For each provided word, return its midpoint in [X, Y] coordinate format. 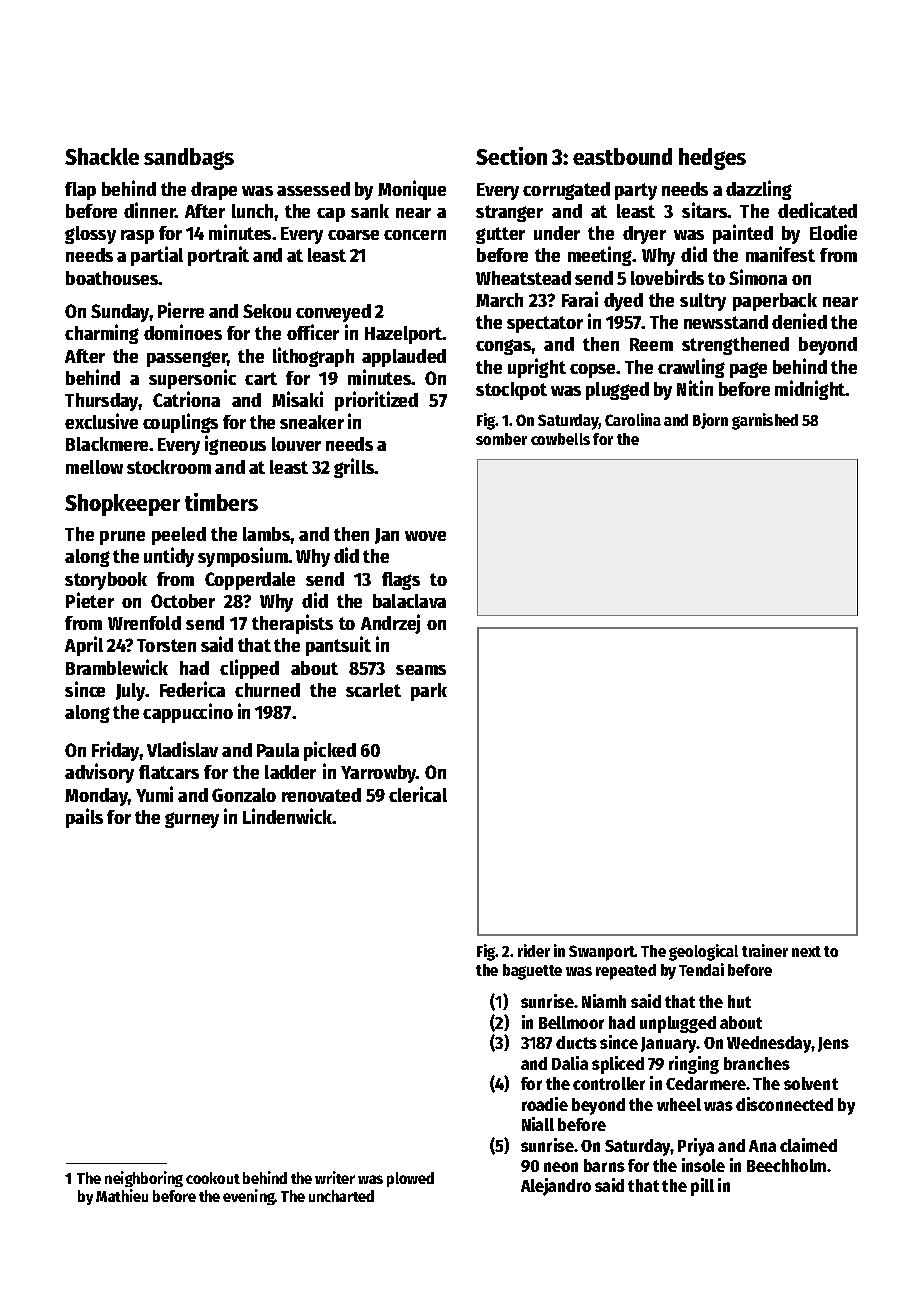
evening [249, 1197]
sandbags [189, 159]
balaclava [409, 601]
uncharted [341, 1196]
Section [511, 156]
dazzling [759, 190]
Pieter [90, 600]
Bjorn [710, 421]
